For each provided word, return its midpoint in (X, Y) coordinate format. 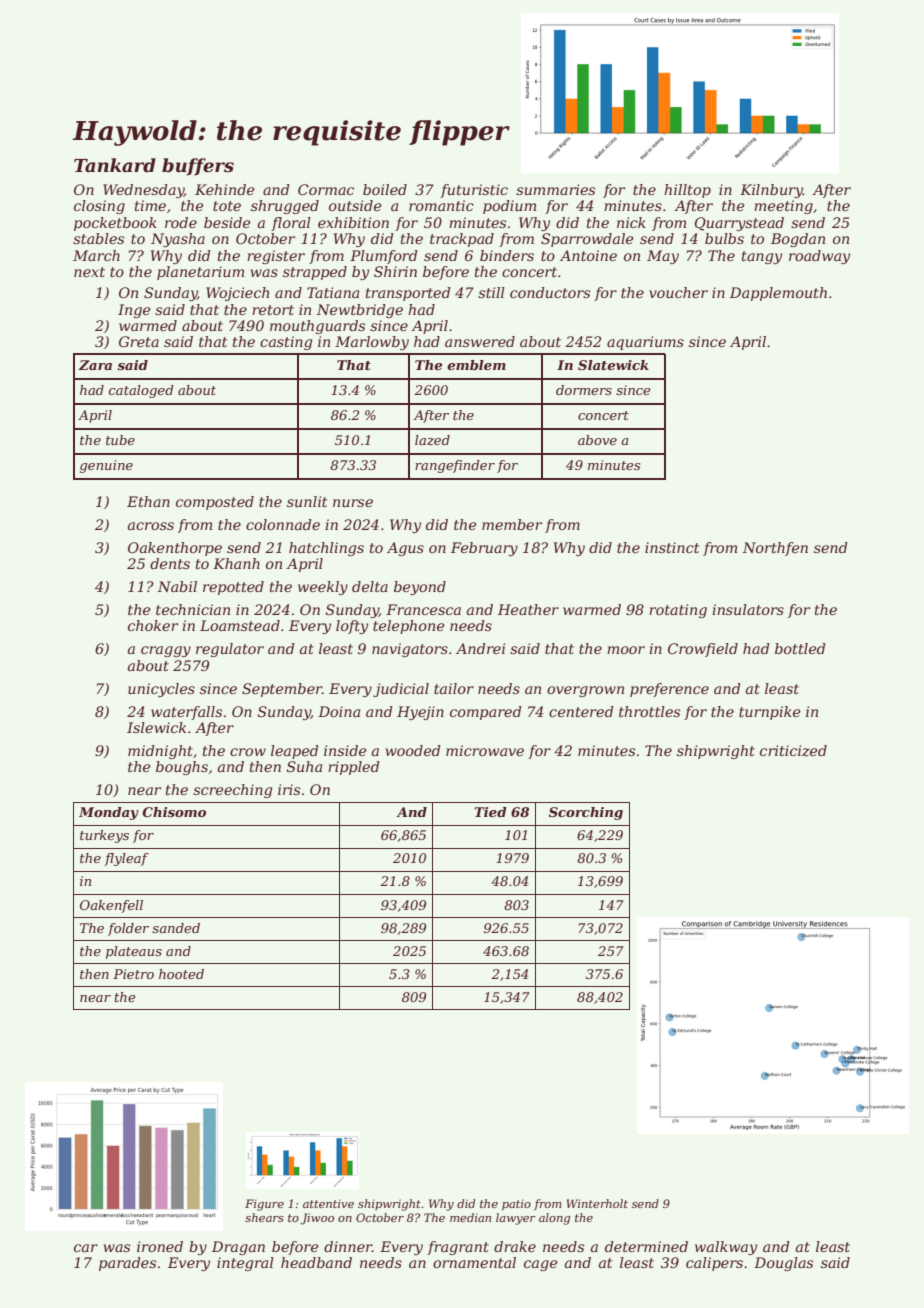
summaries (555, 189)
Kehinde (225, 189)
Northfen (775, 549)
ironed (160, 1246)
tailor (454, 688)
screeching (232, 791)
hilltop (687, 191)
